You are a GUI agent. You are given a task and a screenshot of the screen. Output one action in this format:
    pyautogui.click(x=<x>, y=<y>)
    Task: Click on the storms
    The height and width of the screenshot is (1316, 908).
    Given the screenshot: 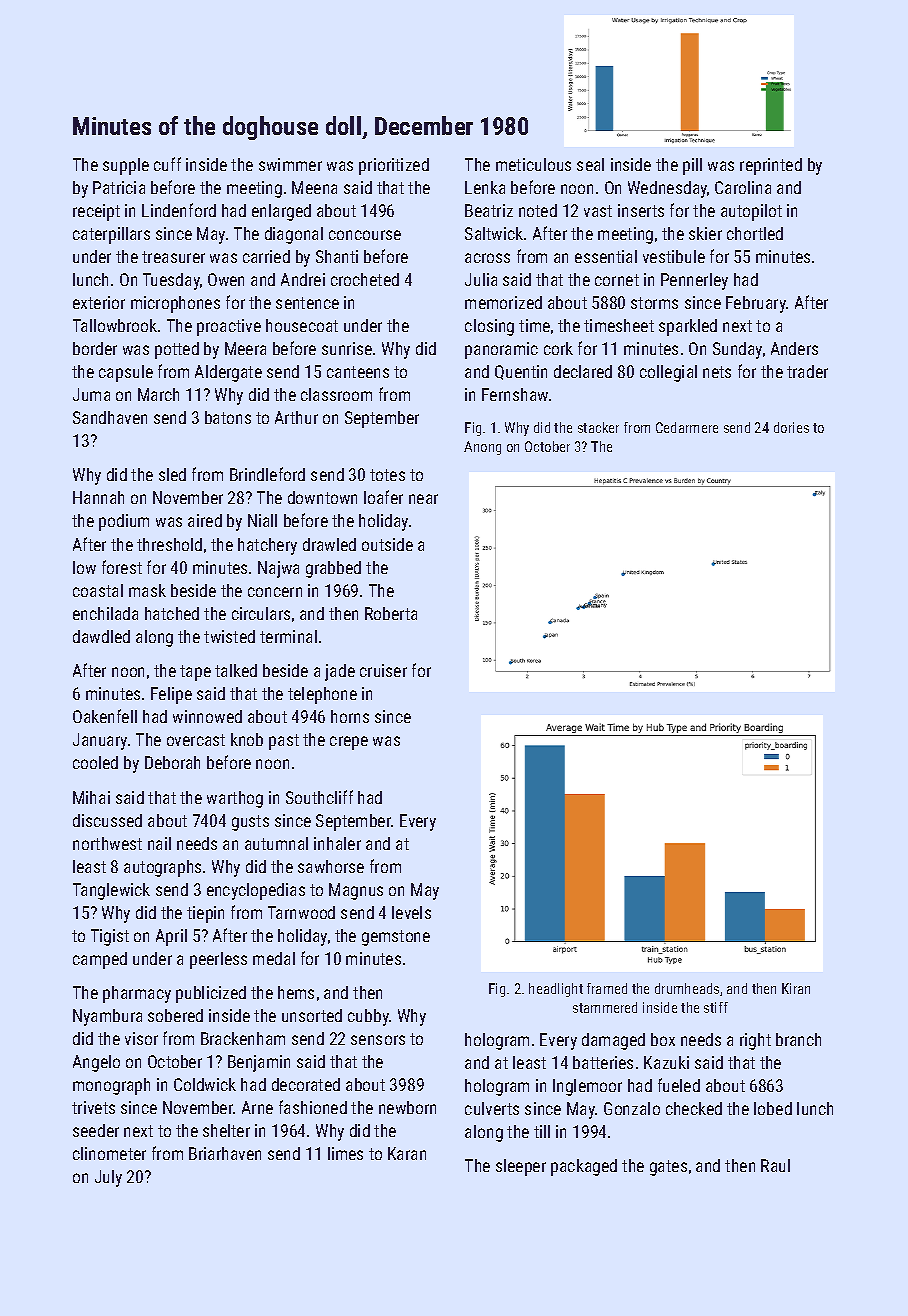 What is the action you would take?
    pyautogui.click(x=654, y=303)
